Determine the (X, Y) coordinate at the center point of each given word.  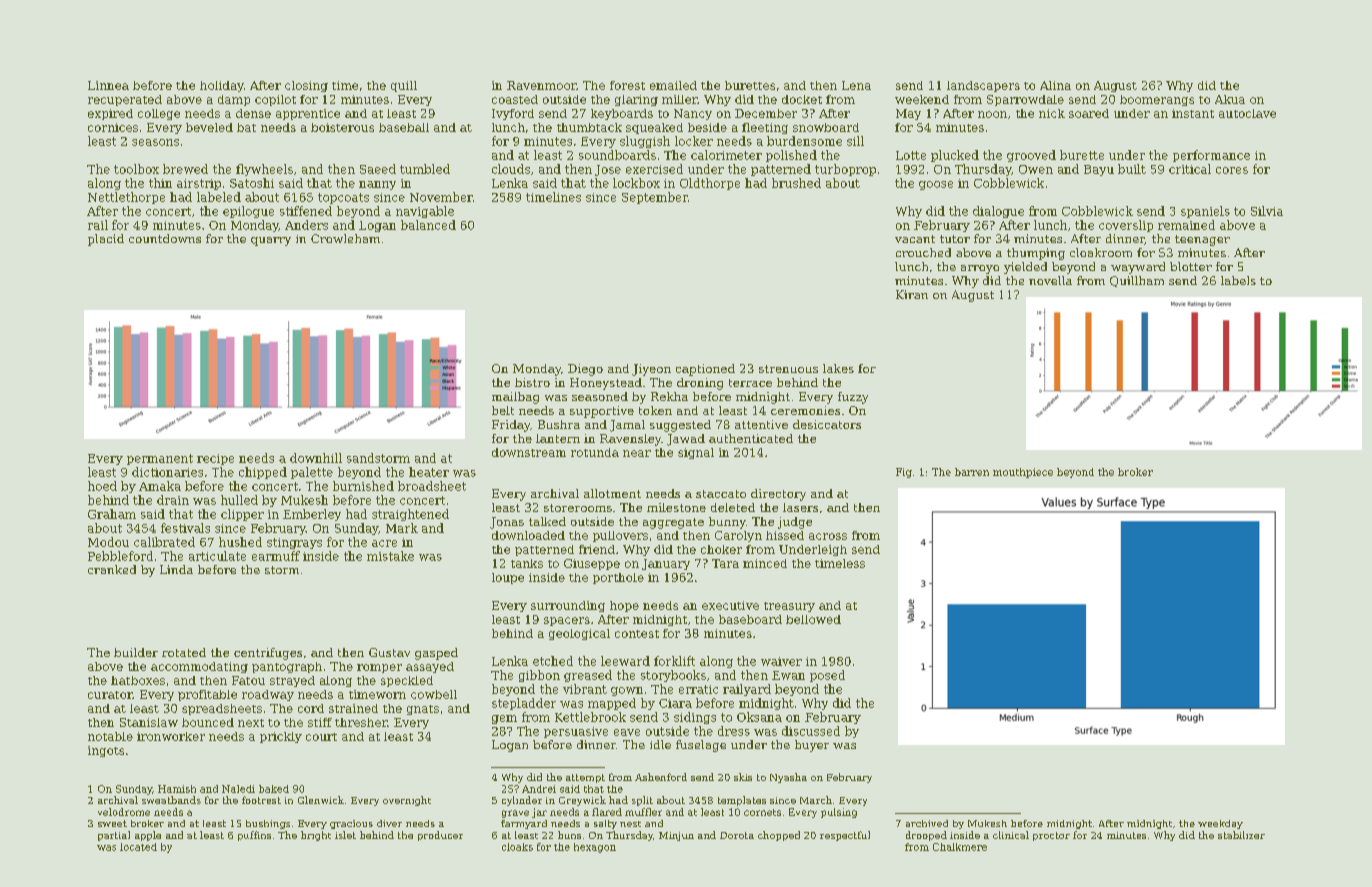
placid (106, 240)
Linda (176, 569)
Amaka (160, 486)
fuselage (701, 746)
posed (827, 676)
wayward (1138, 268)
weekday (1220, 824)
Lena (856, 85)
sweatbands (171, 800)
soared (1089, 113)
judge (795, 523)
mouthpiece (1023, 473)
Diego (585, 370)
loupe (508, 578)
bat (246, 127)
